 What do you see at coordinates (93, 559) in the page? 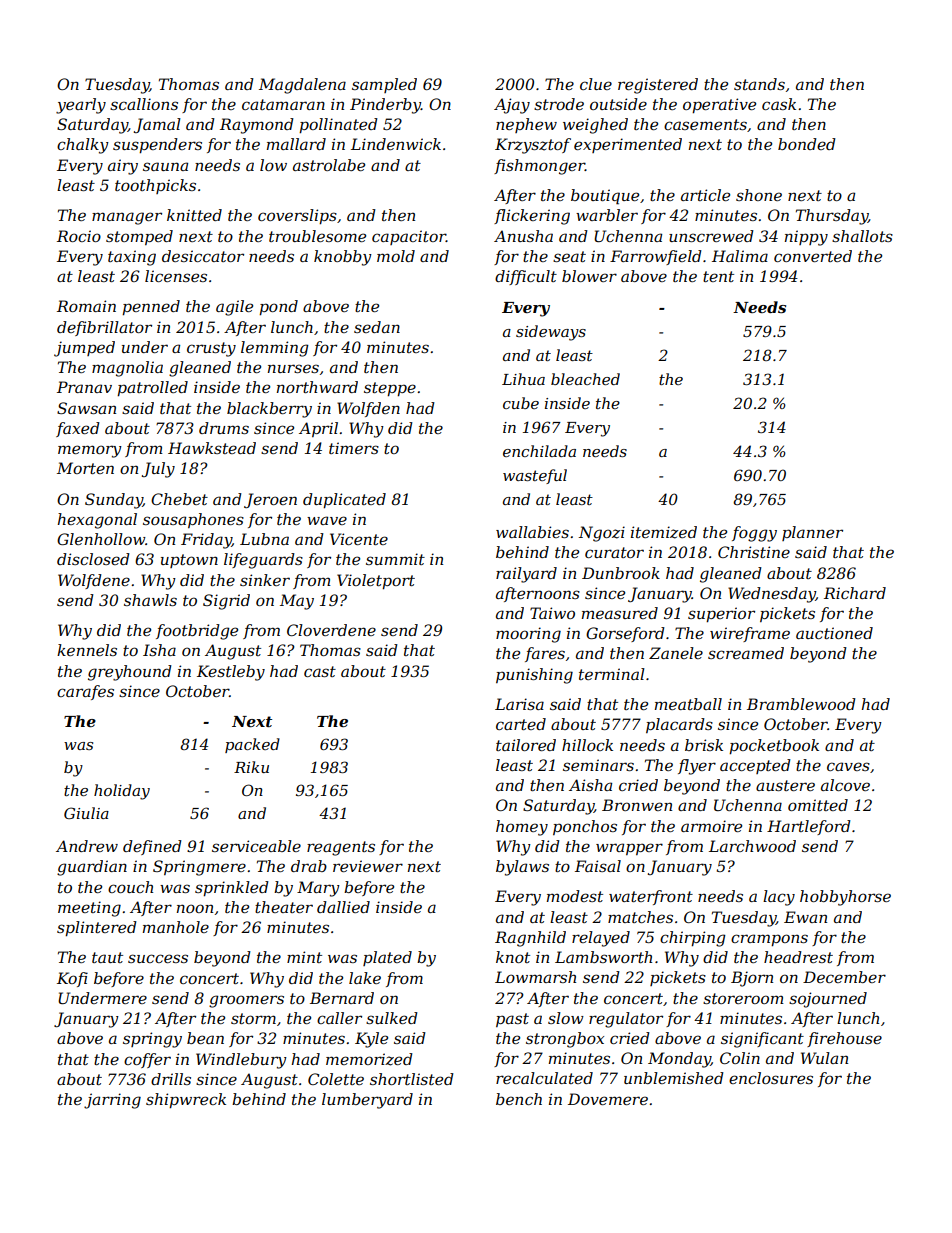
I see `disclosed` at bounding box center [93, 559].
